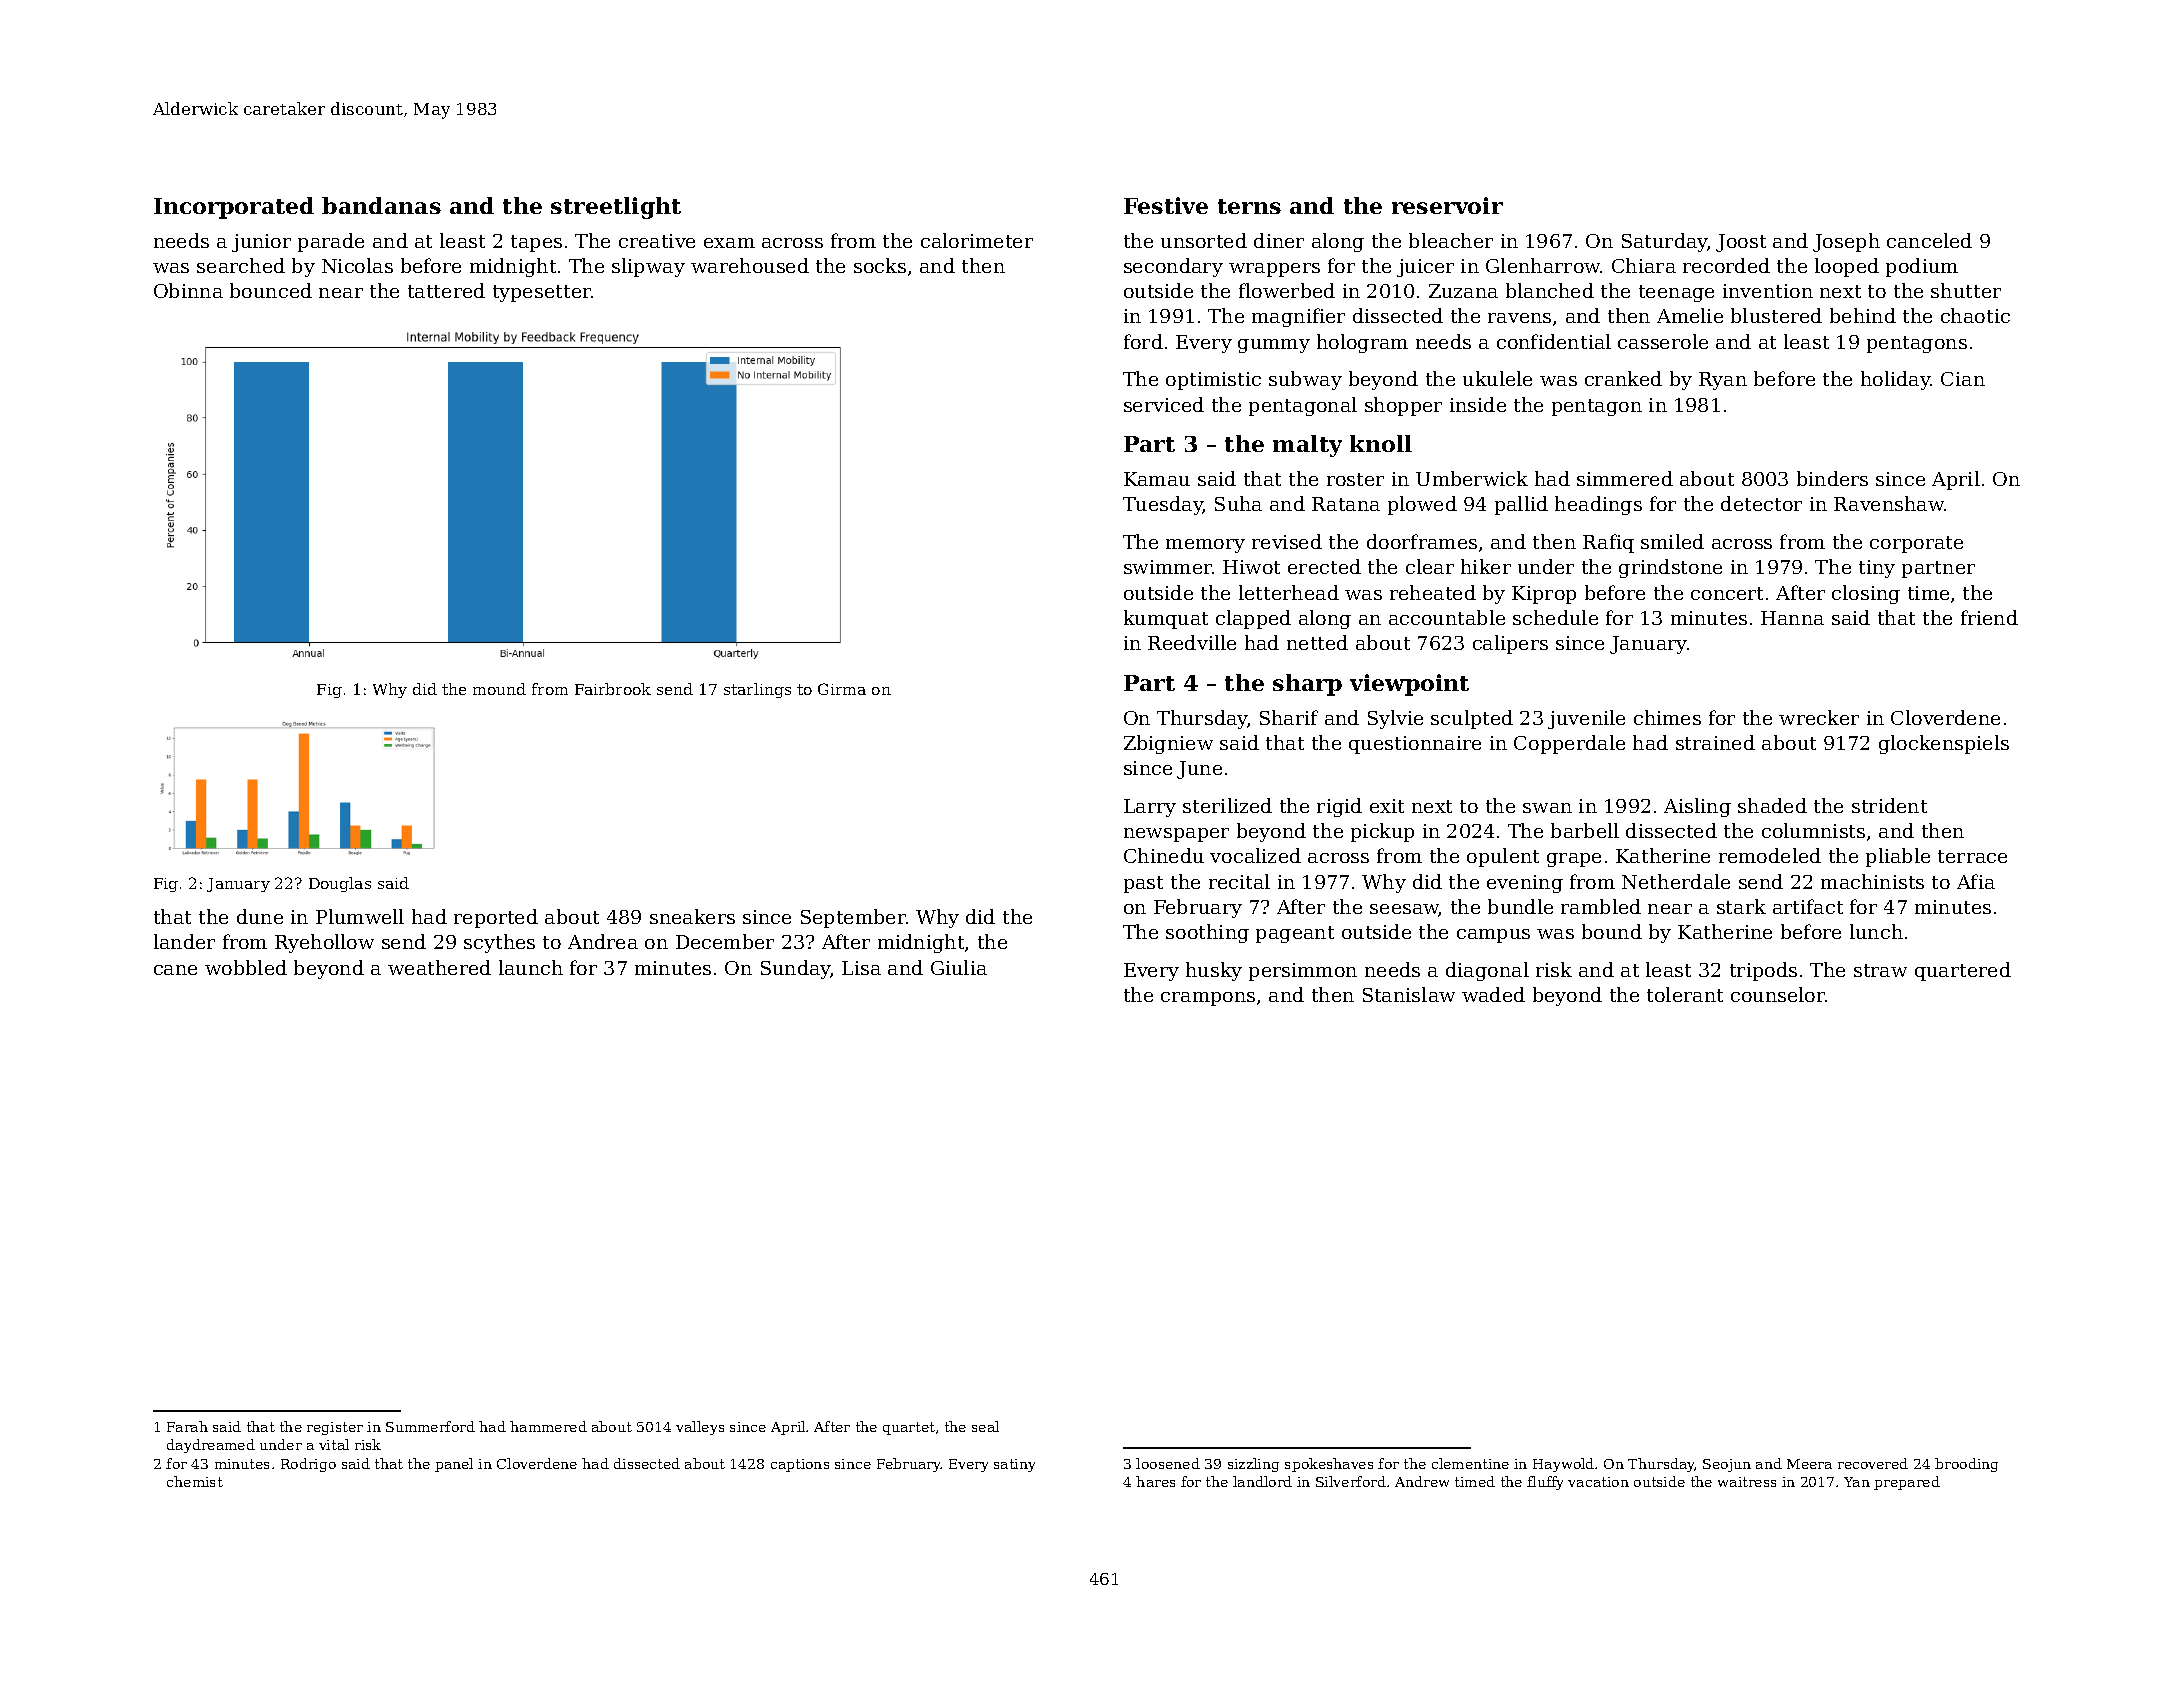 The height and width of the screenshot is (1683, 2178). Describe the element at coordinates (531, 967) in the screenshot. I see `launch` at that location.
